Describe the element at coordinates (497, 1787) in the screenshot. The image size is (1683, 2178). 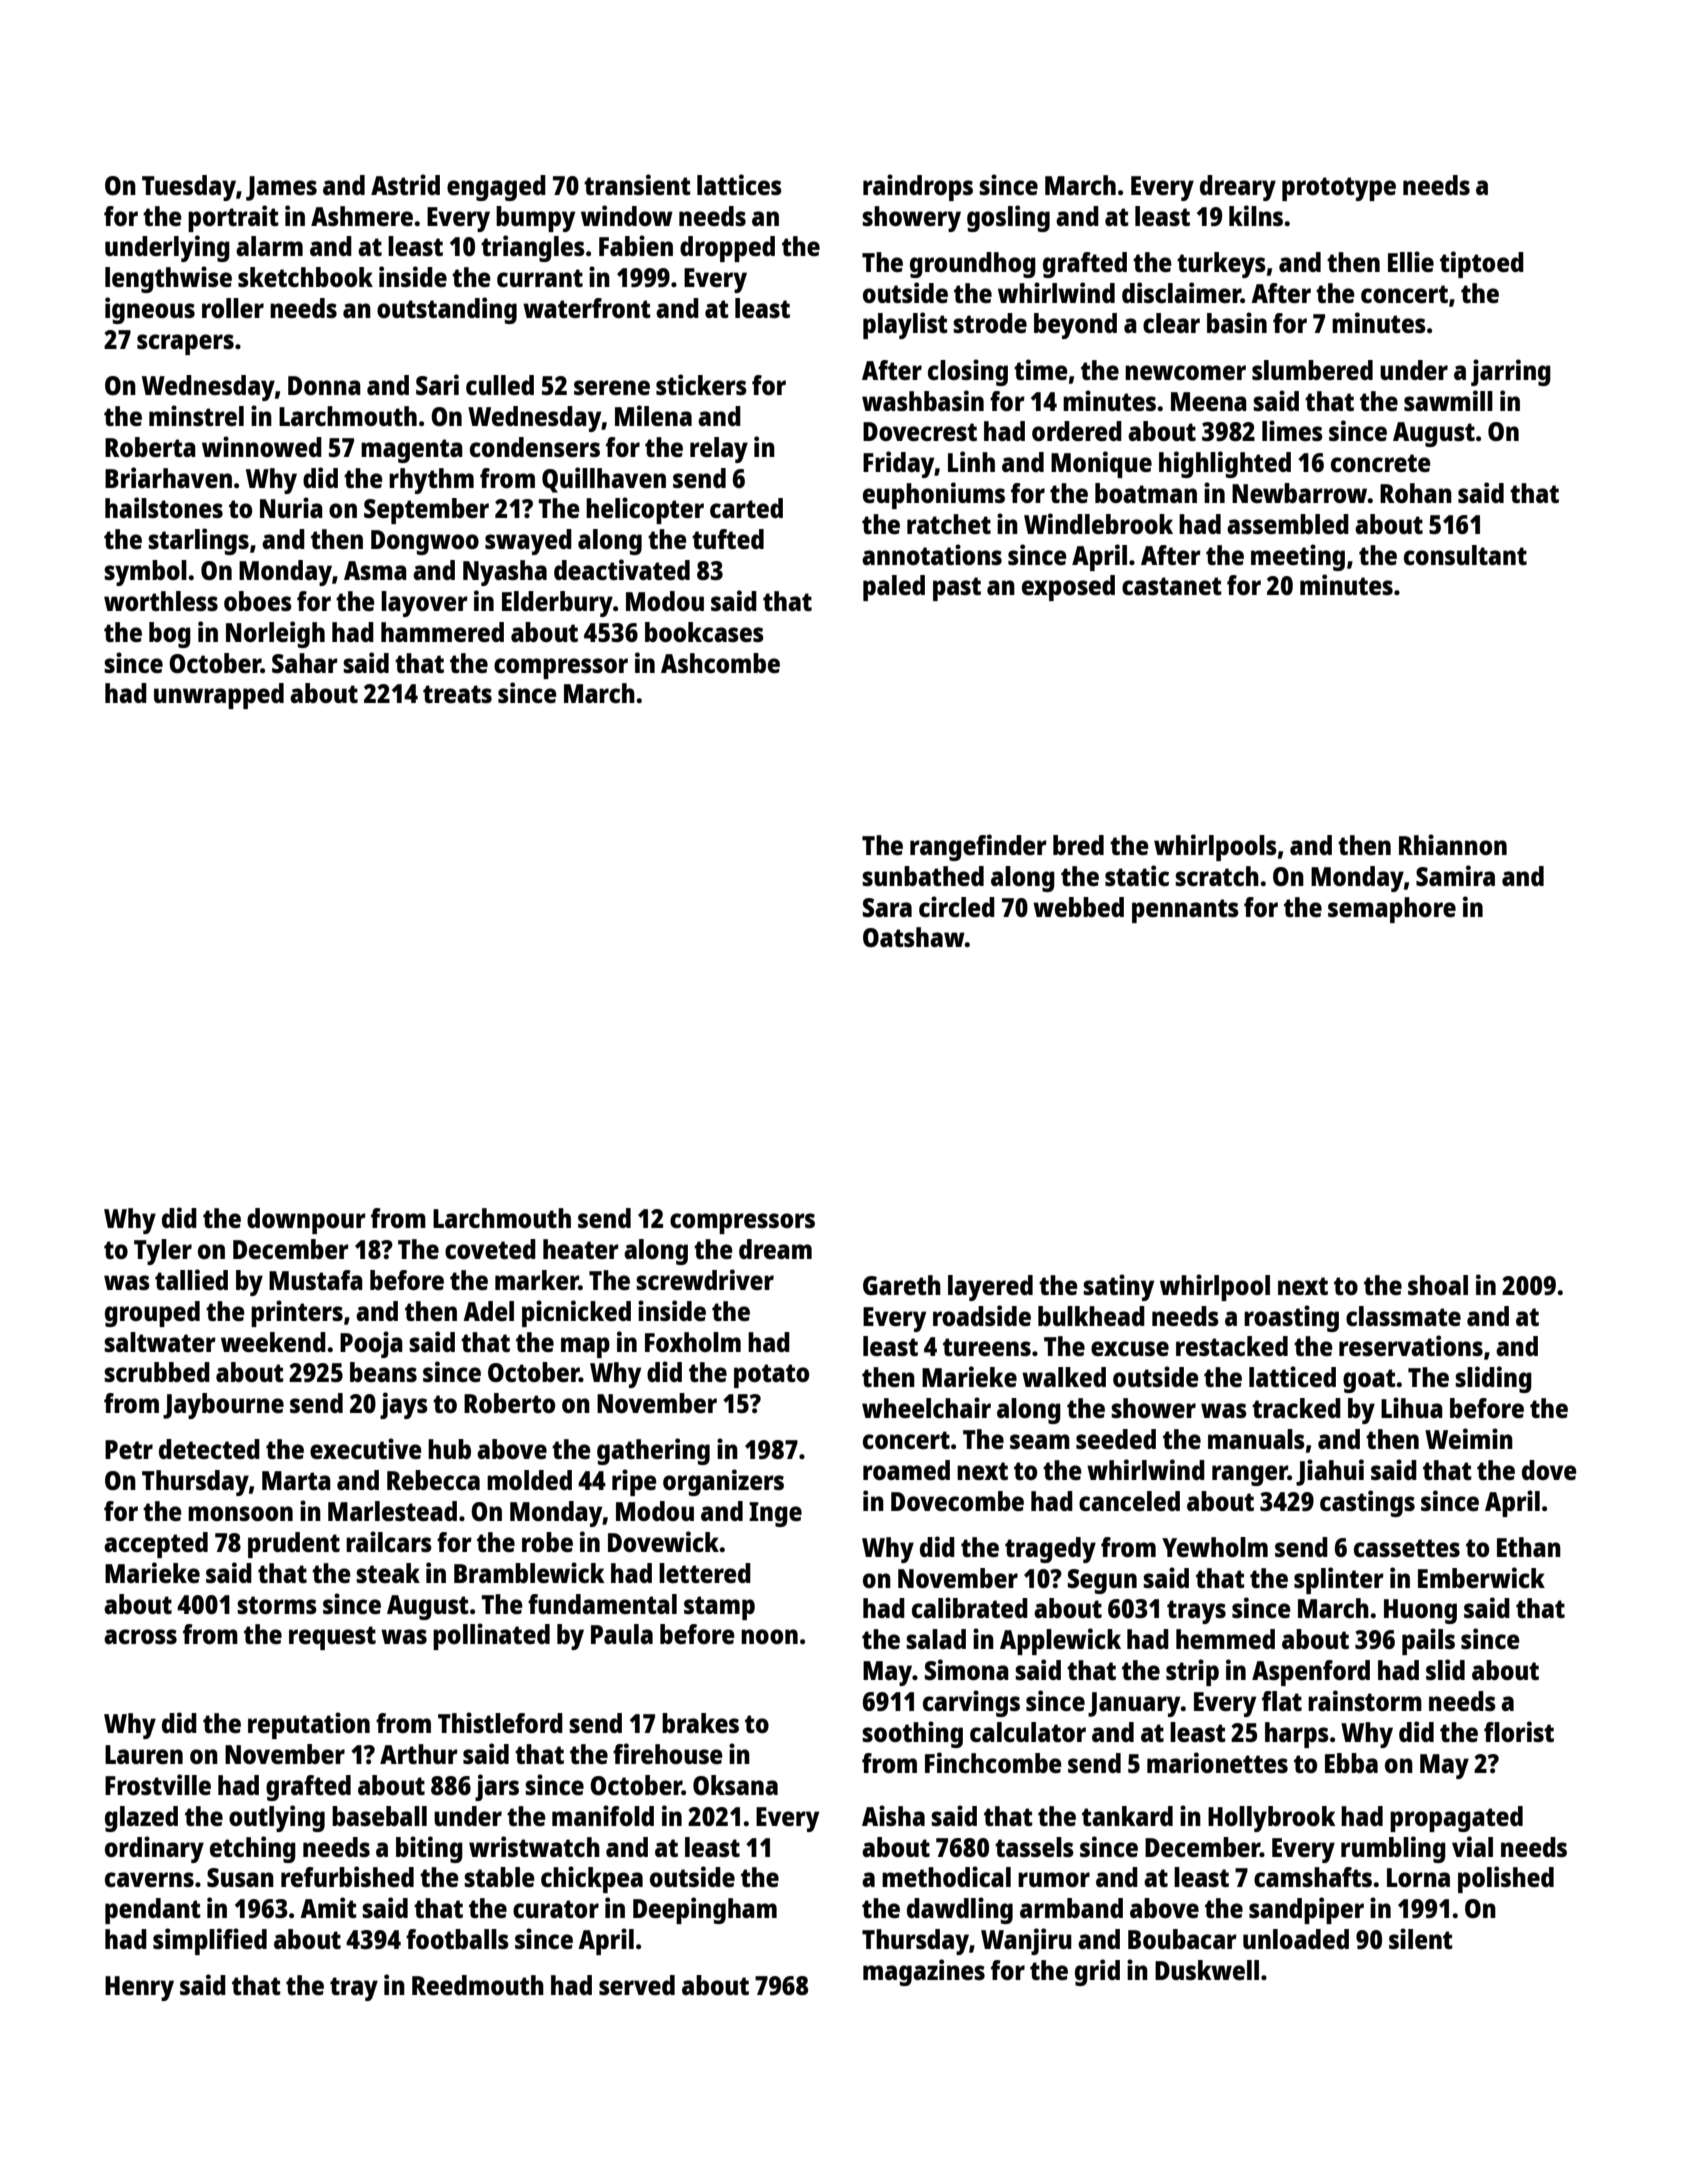
I see `jars` at that location.
